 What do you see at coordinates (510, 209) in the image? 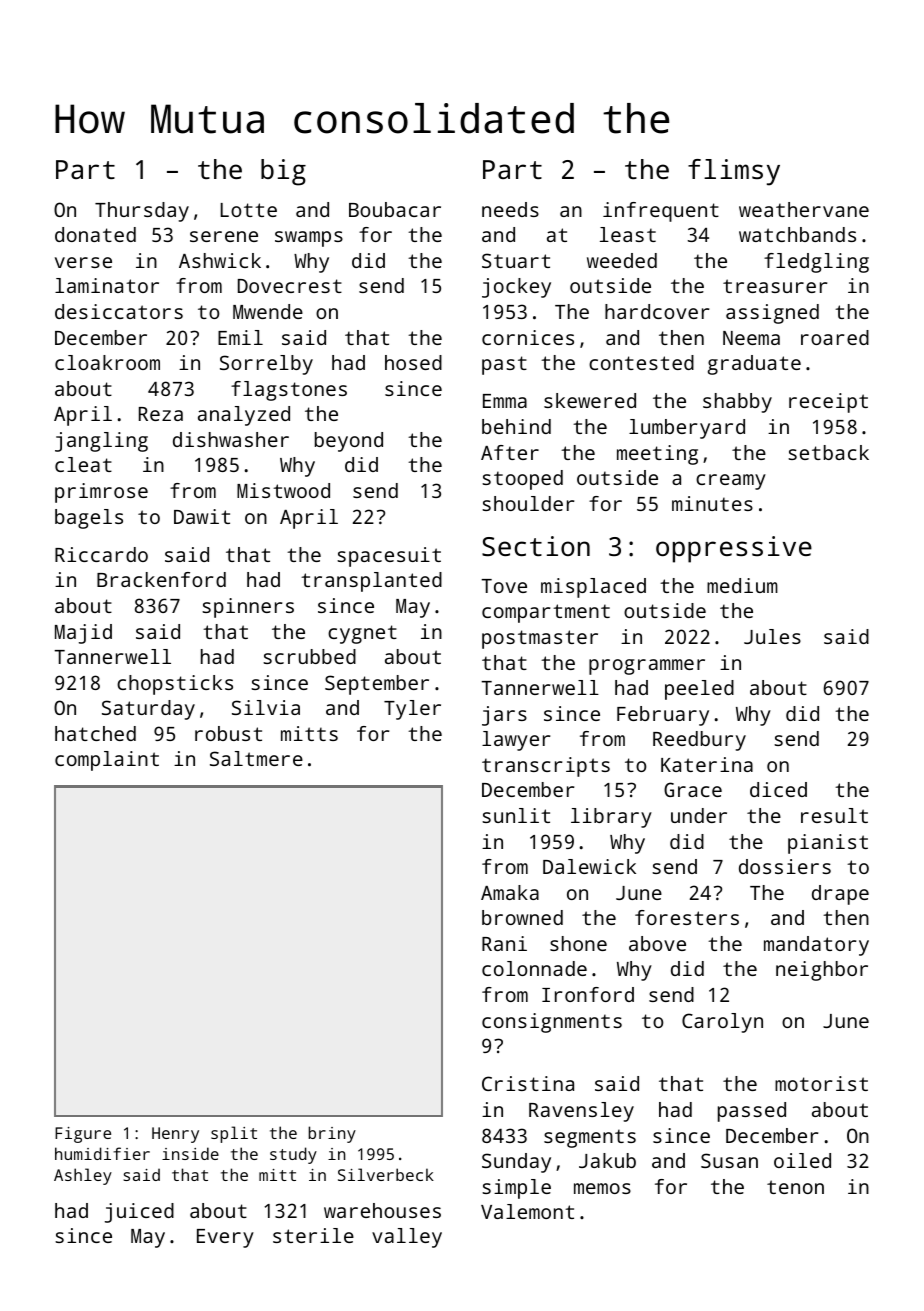
I see `needs` at bounding box center [510, 209].
